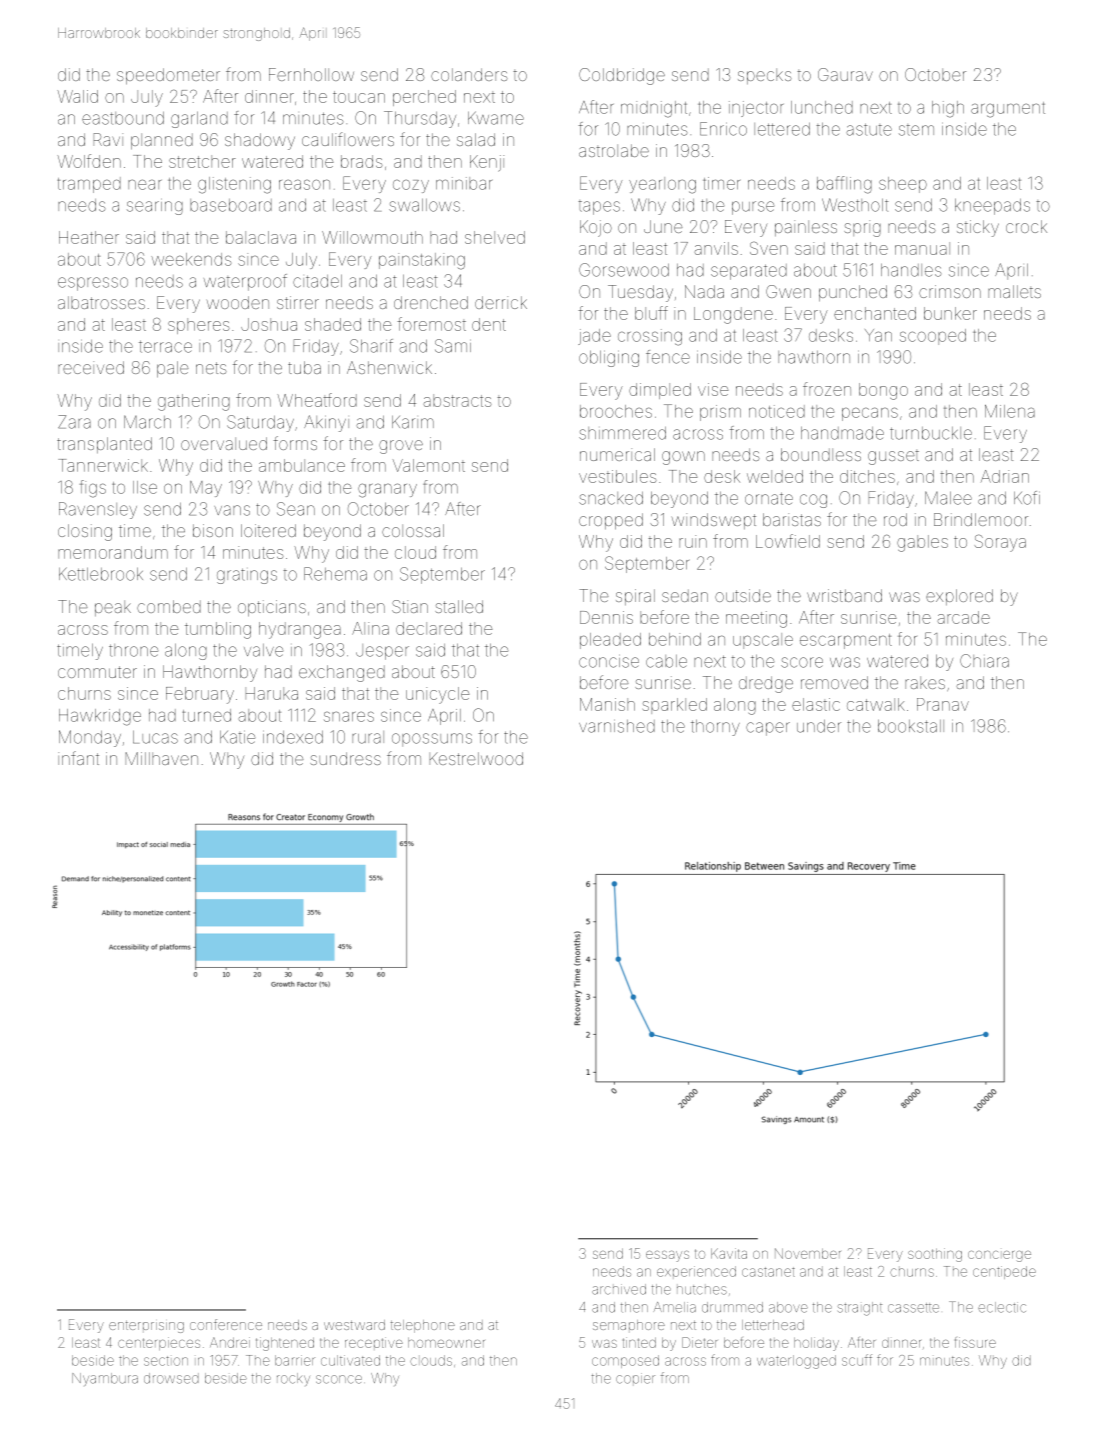  Describe the element at coordinates (431, 324) in the document. I see `foremost` at that location.
